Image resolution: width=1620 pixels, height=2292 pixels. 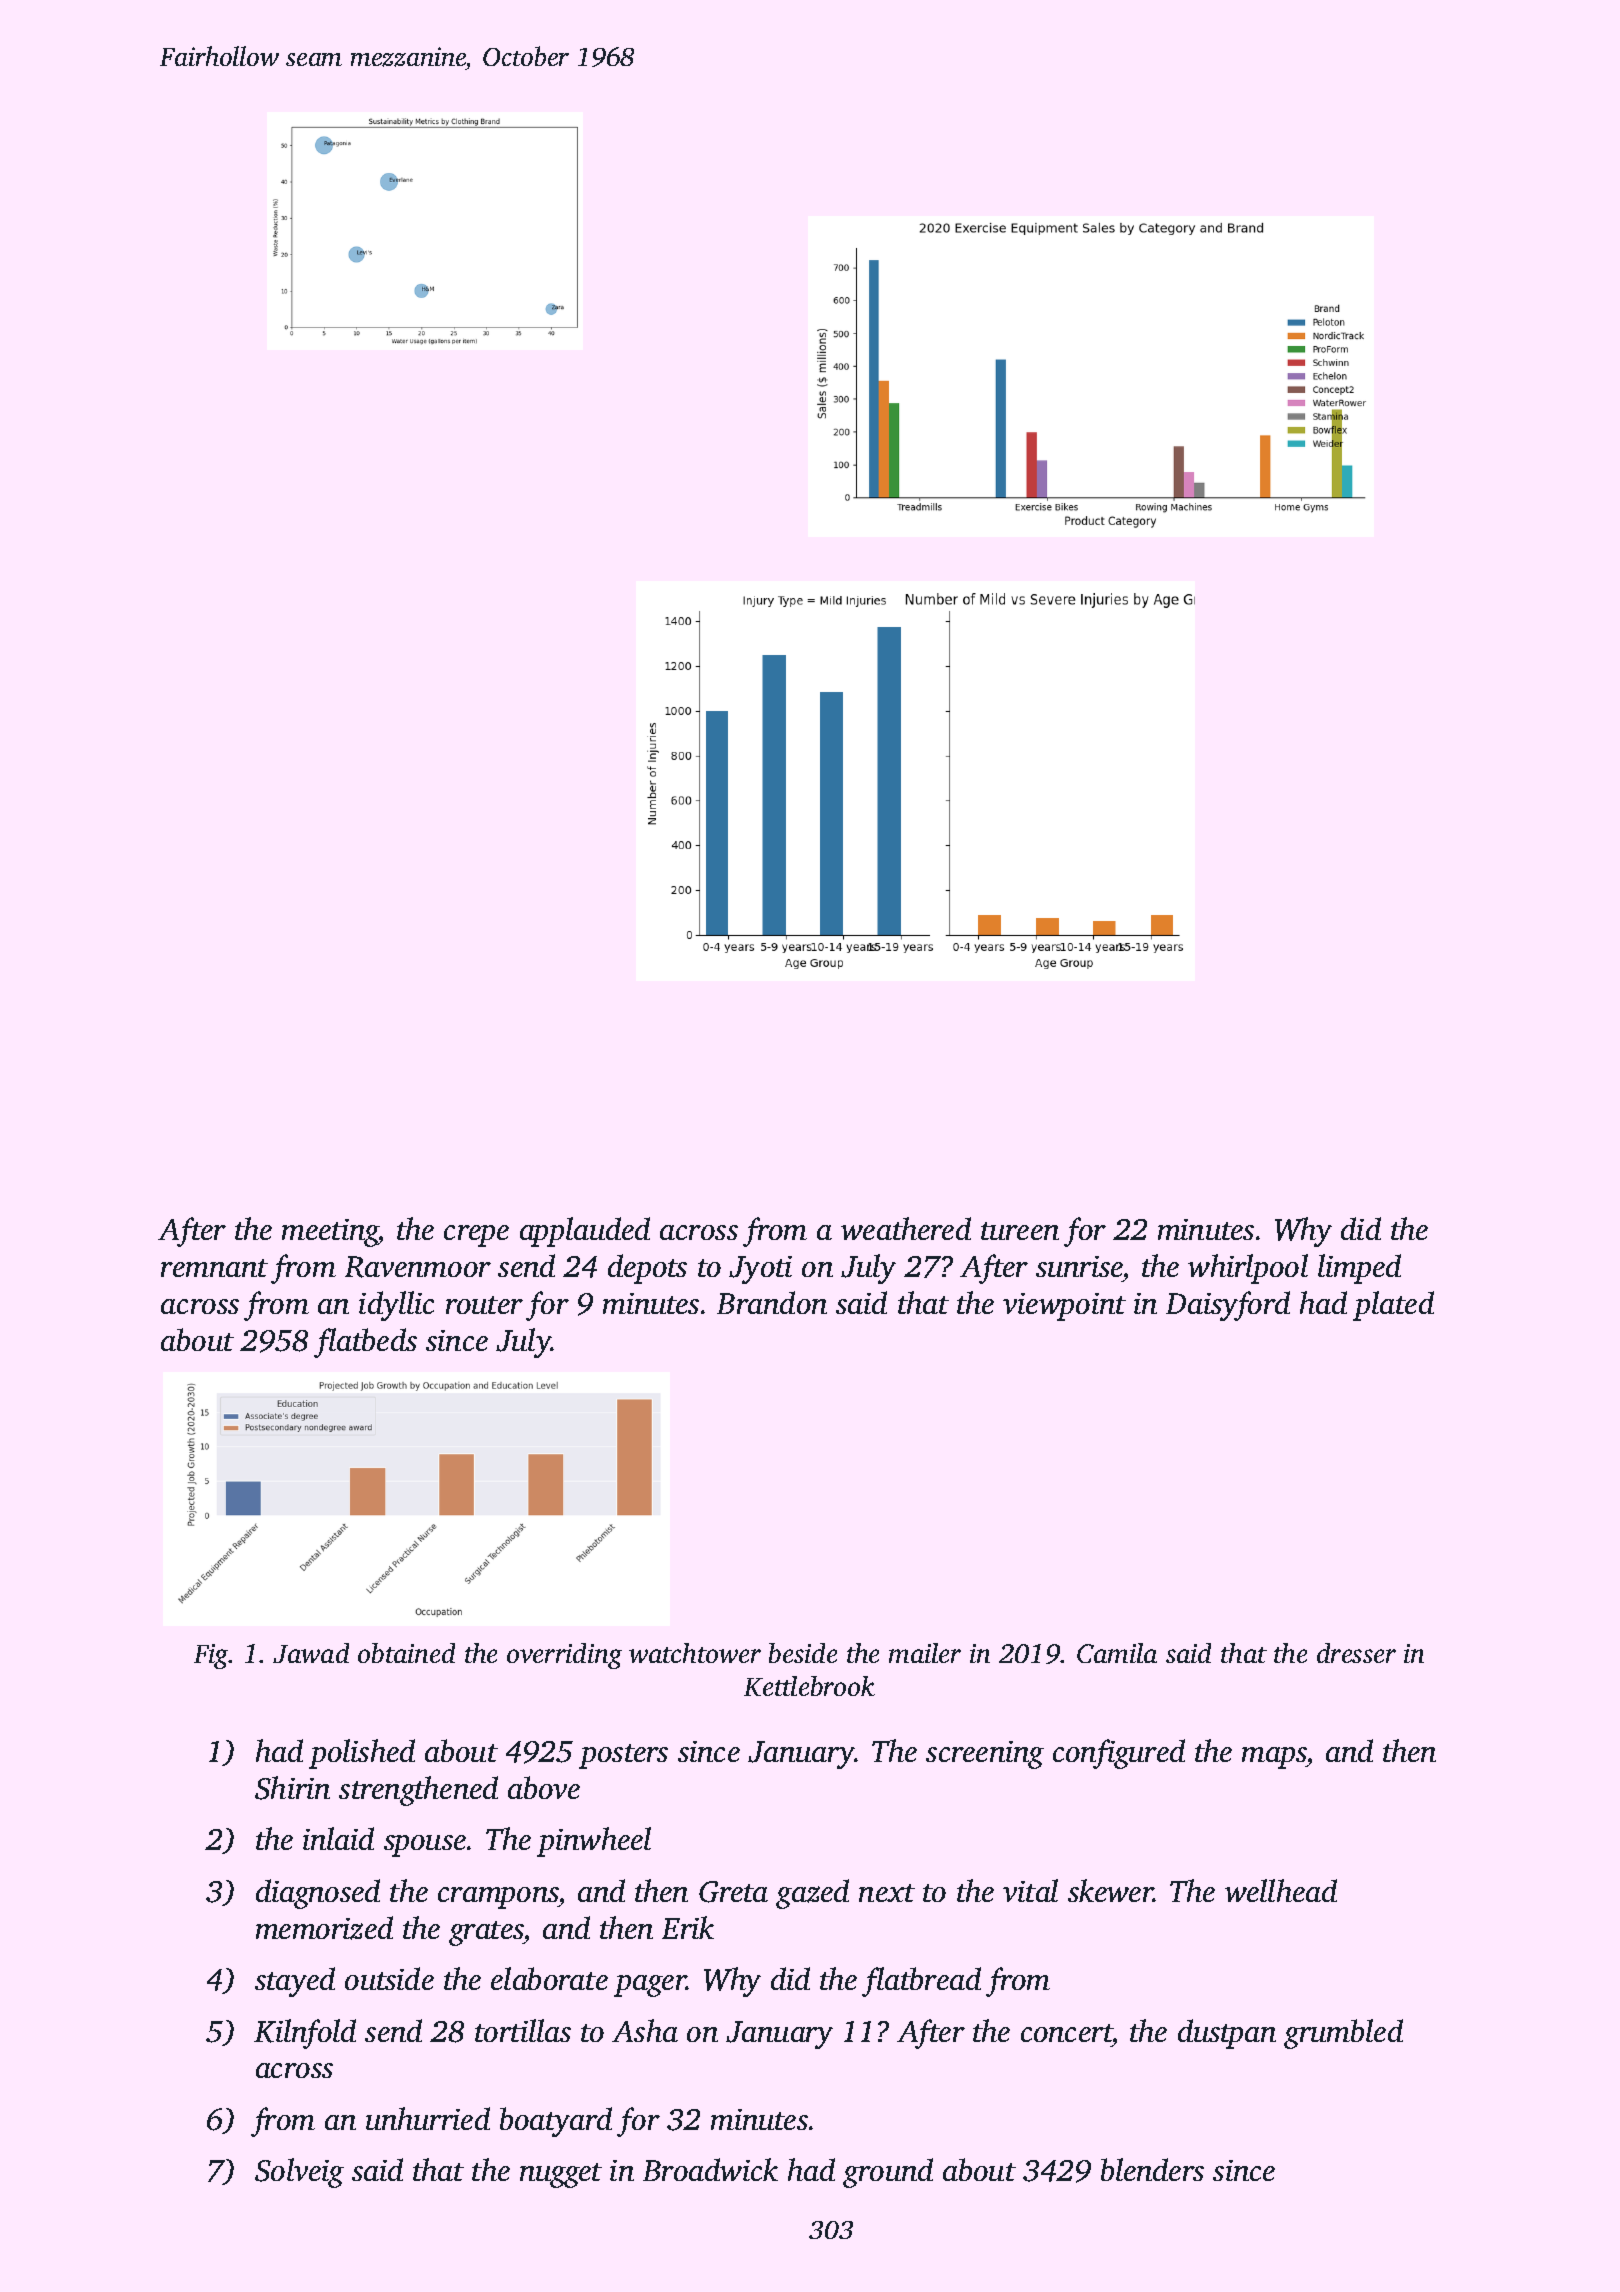 What do you see at coordinates (305, 2034) in the screenshot?
I see `Kilnfold` at bounding box center [305, 2034].
